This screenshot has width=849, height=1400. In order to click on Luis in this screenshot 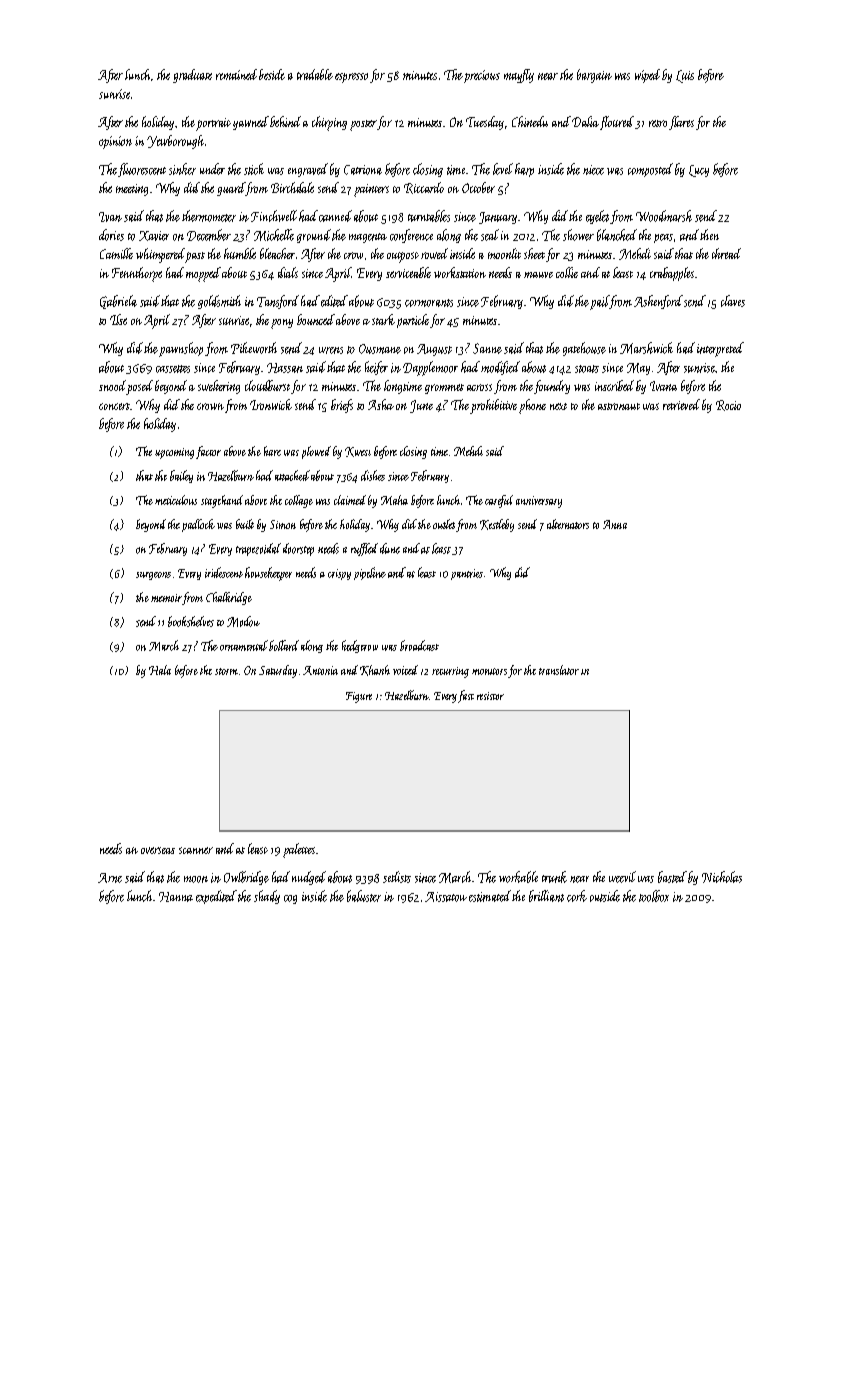, I will do `click(685, 76)`.
